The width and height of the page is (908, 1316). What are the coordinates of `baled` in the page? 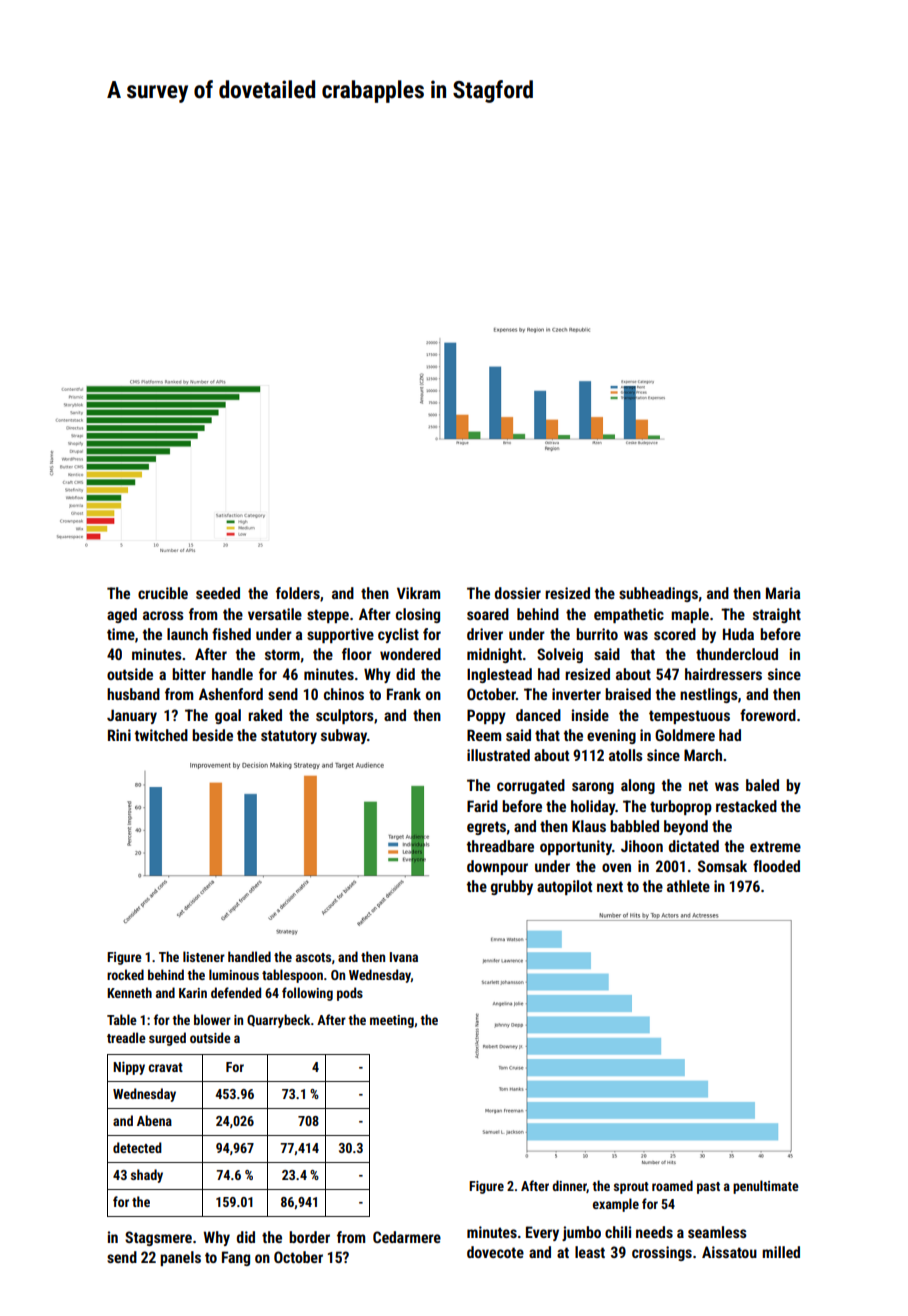 It's located at (762, 785).
